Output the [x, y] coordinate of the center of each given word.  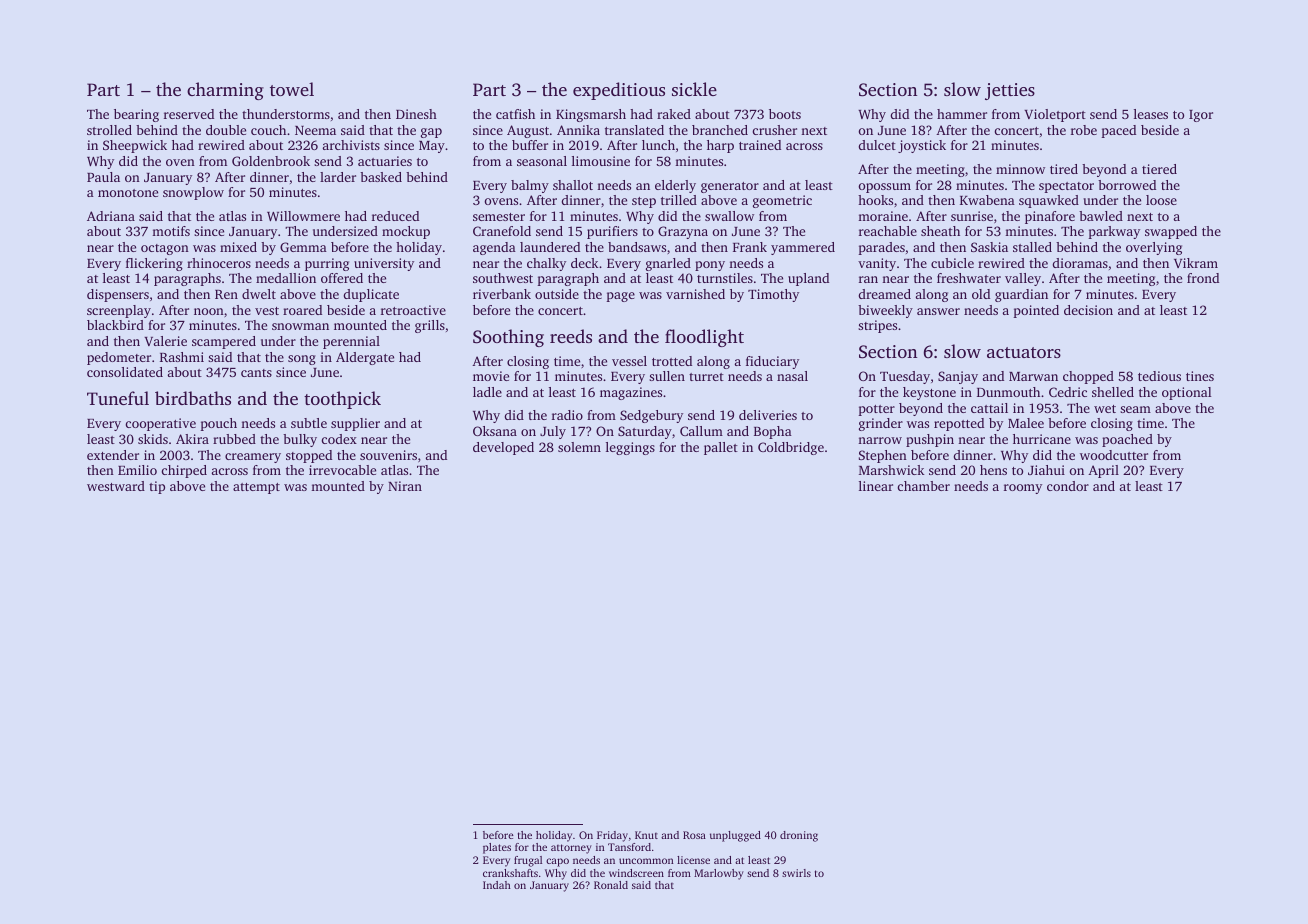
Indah [497, 885]
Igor [1201, 116]
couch [268, 130]
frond [1203, 278]
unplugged [735, 836]
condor [1068, 486]
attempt [256, 488]
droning [799, 836]
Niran [405, 486]
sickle [694, 89]
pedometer [119, 358]
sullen [667, 376]
